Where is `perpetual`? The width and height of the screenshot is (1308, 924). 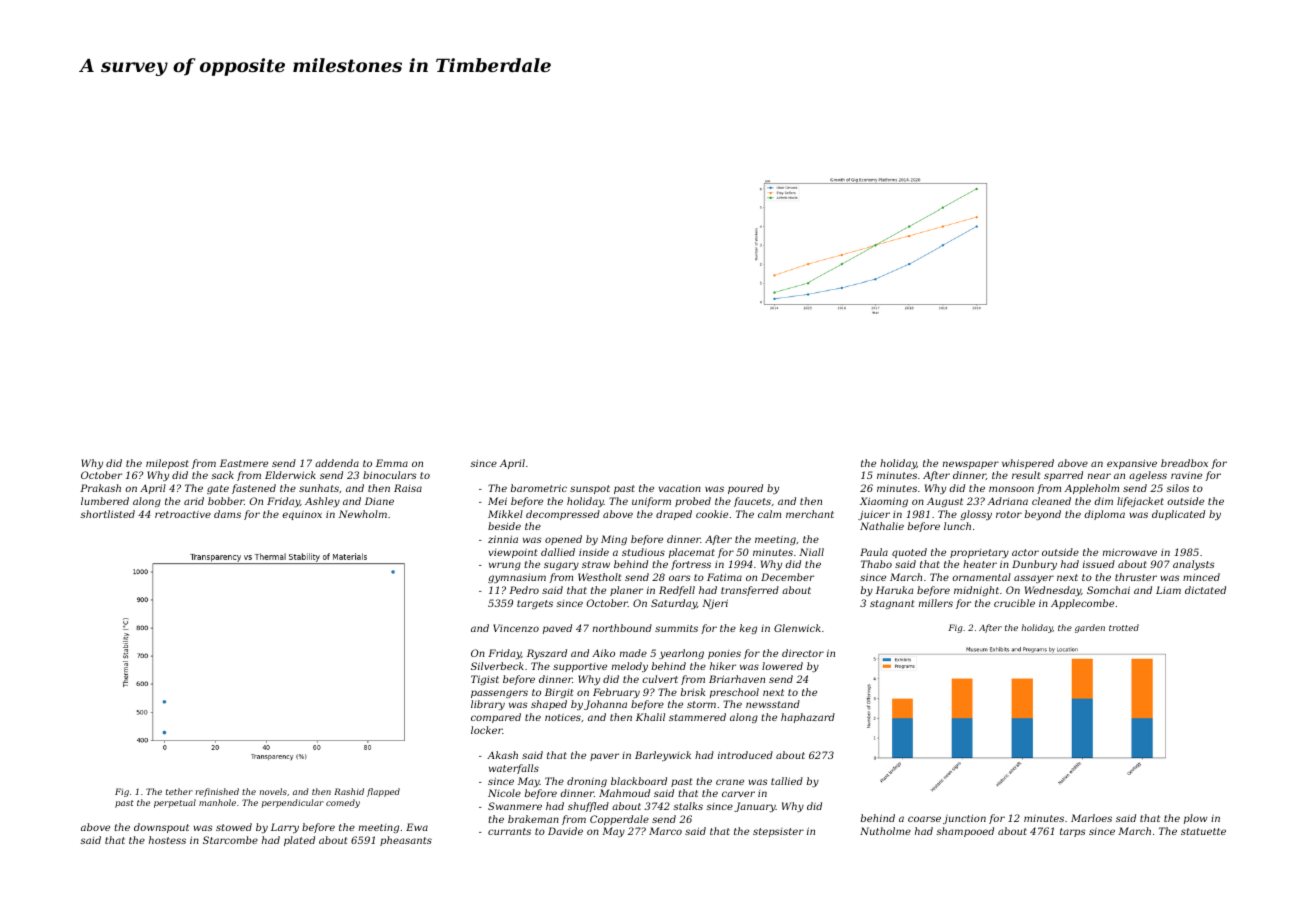 perpetual is located at coordinates (175, 803).
